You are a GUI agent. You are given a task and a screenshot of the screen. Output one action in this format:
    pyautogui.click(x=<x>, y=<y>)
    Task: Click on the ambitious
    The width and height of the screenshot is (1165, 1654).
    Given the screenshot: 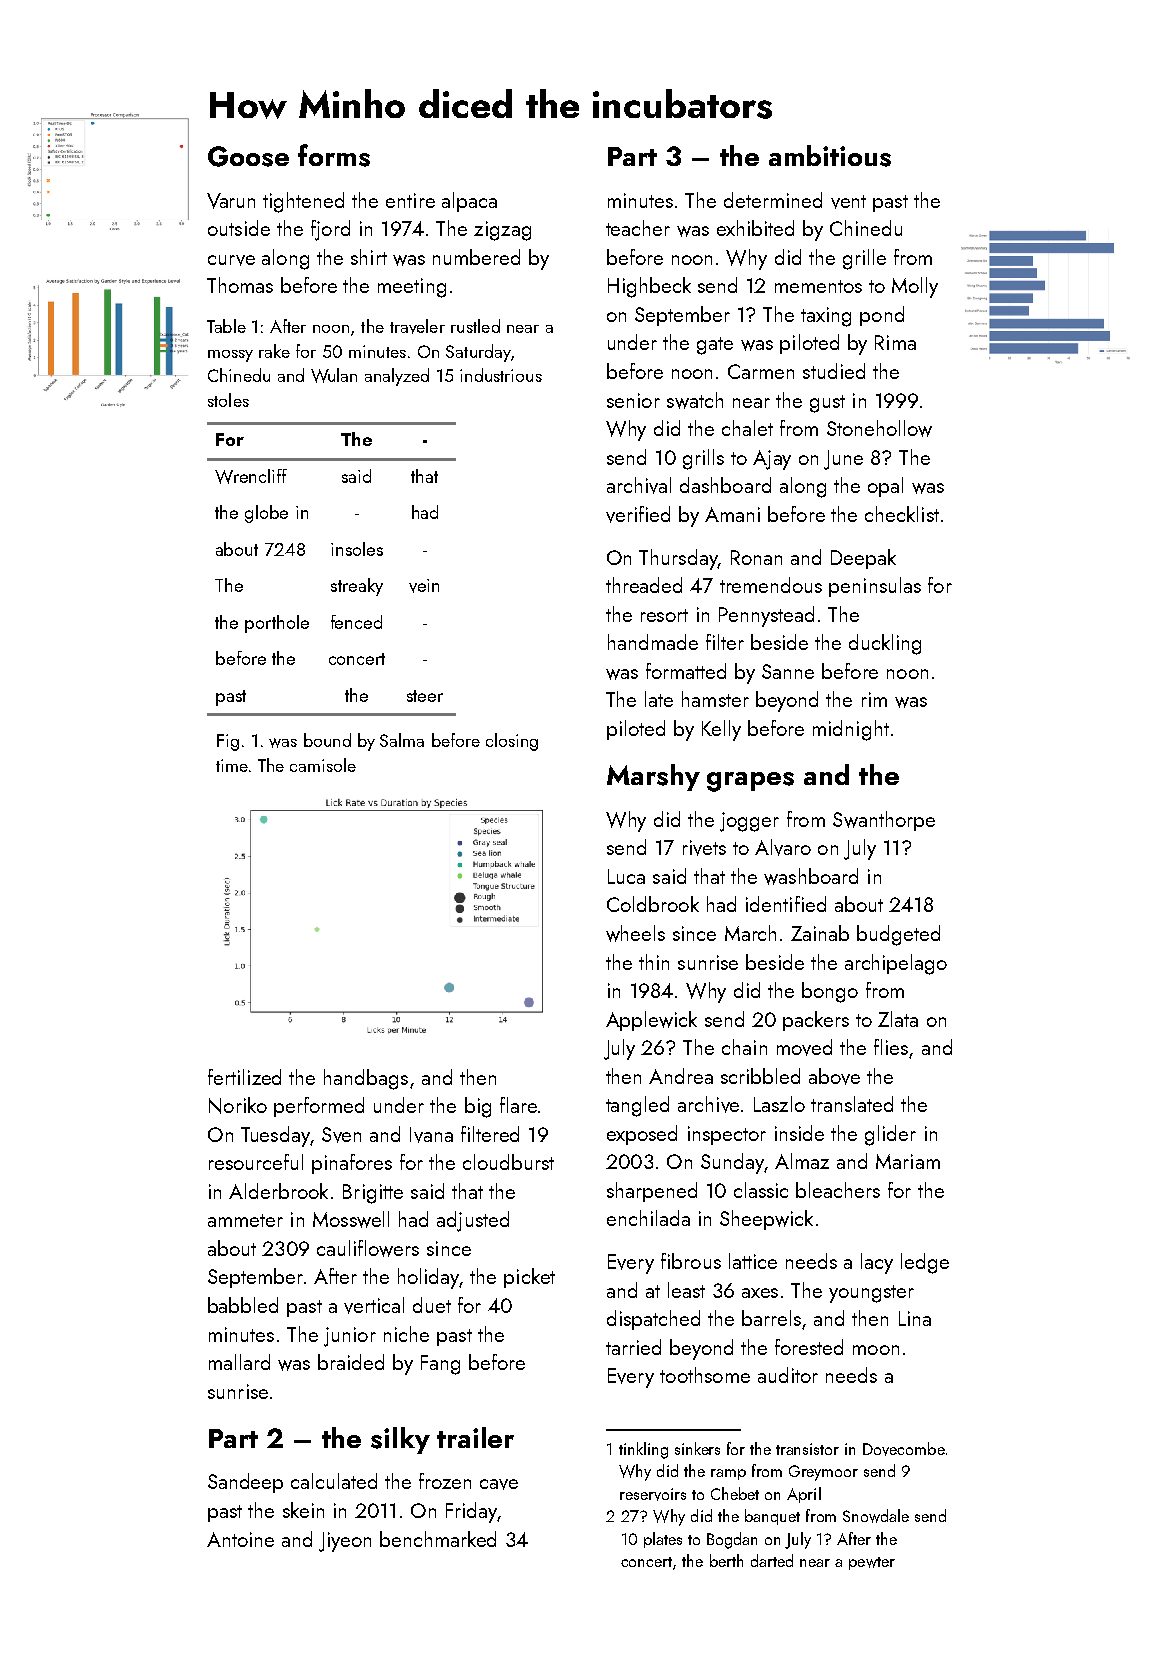 What is the action you would take?
    pyautogui.click(x=830, y=156)
